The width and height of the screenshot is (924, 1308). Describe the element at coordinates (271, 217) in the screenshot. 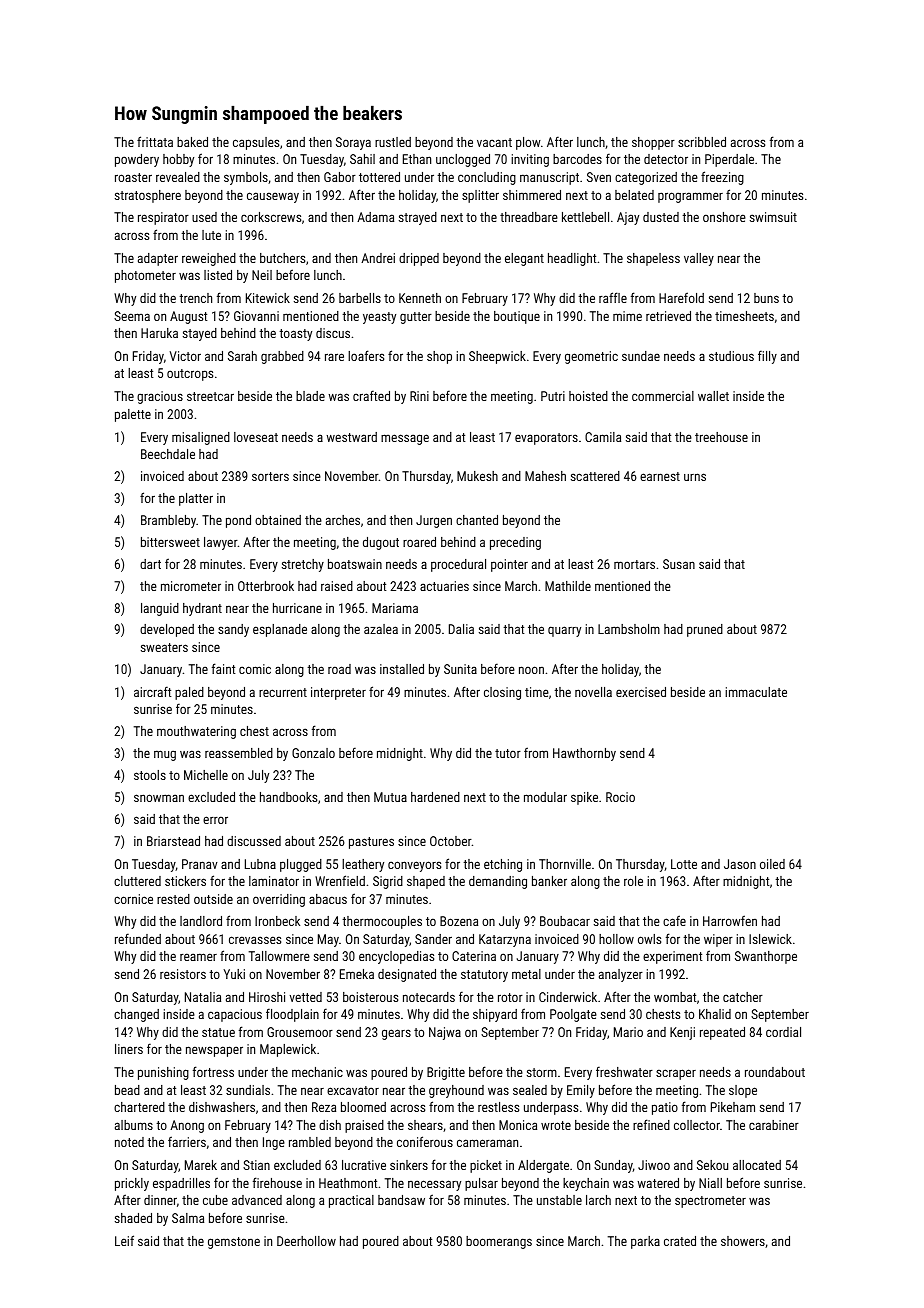

I see `corkscrews` at that location.
